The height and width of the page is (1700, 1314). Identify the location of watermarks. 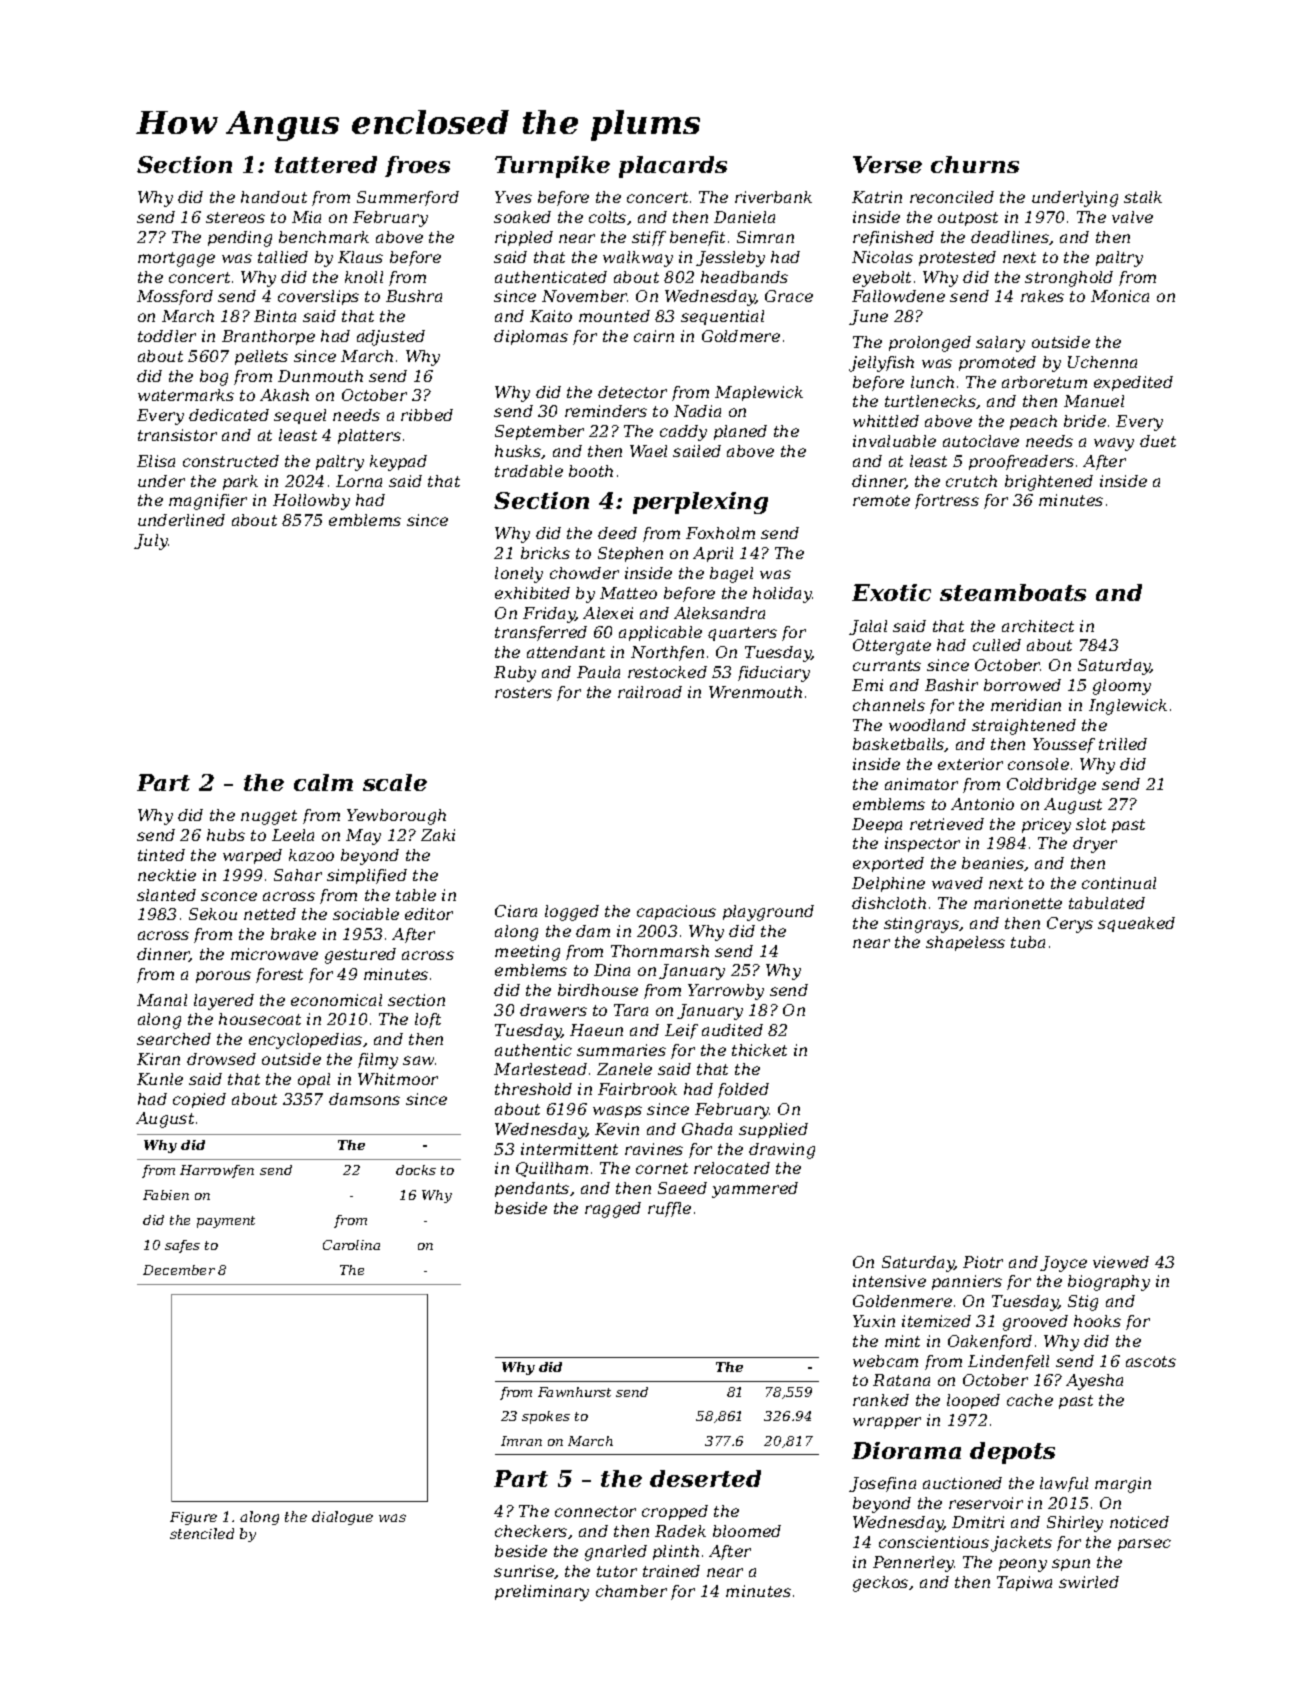
(186, 395).
